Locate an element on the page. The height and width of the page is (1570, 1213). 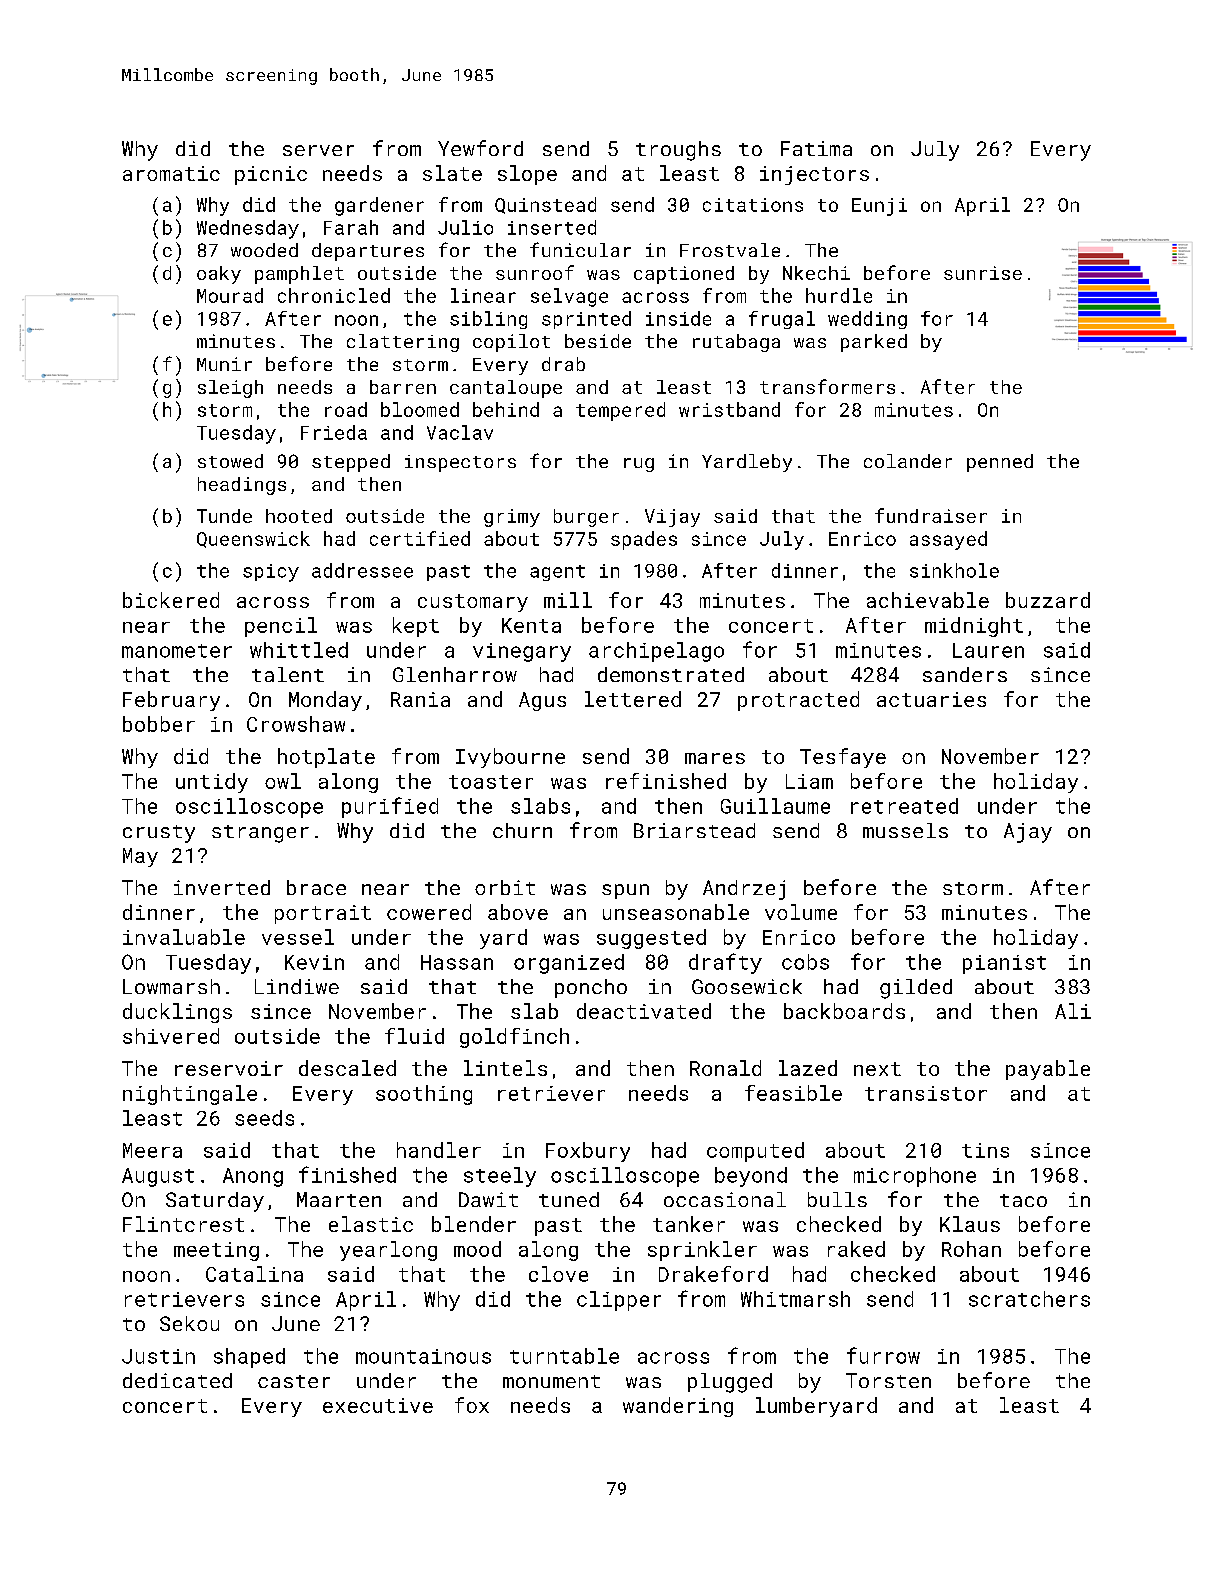
midnight is located at coordinates (974, 627).
